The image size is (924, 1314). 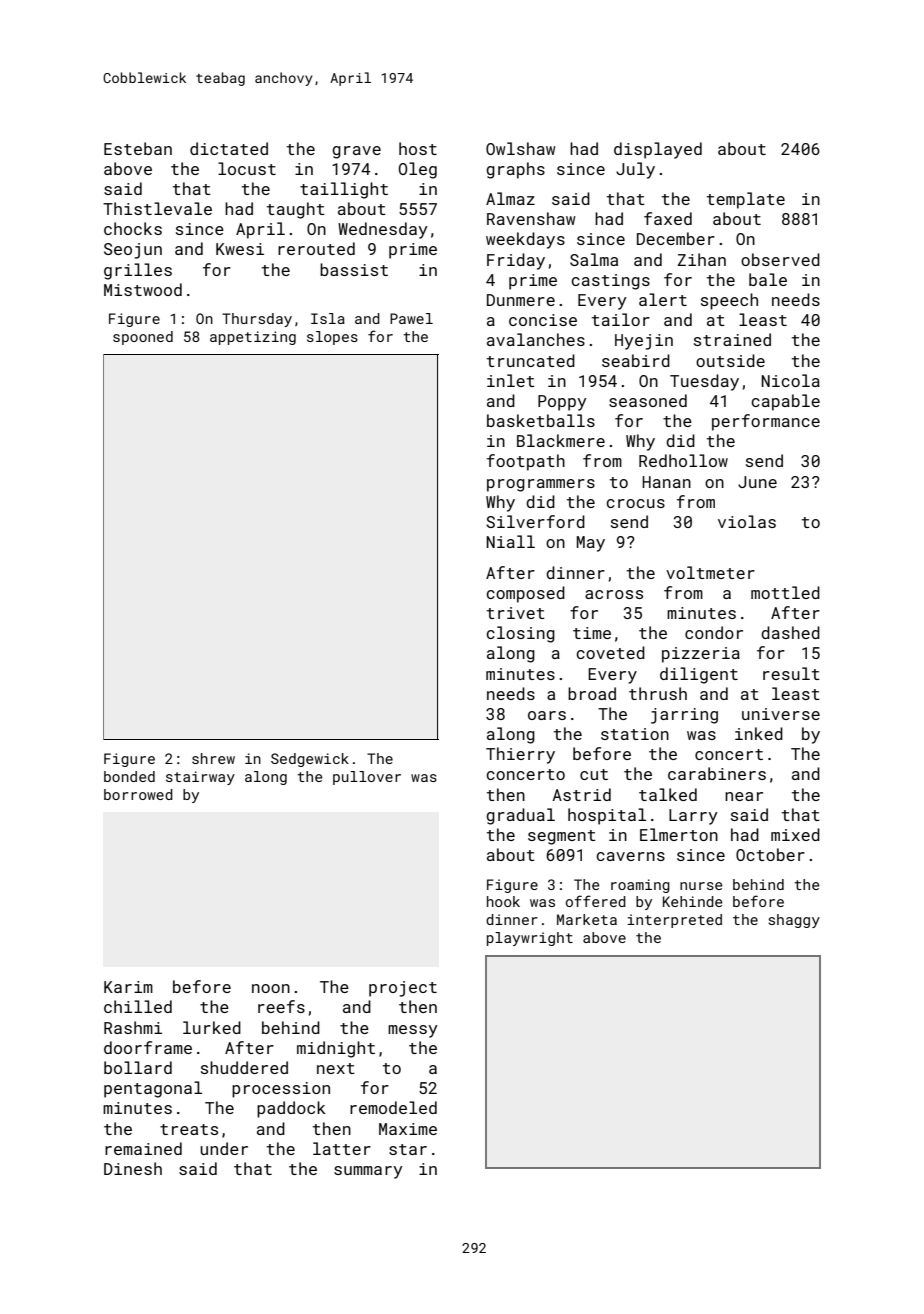 What do you see at coordinates (332, 338) in the document?
I see `slopes` at bounding box center [332, 338].
